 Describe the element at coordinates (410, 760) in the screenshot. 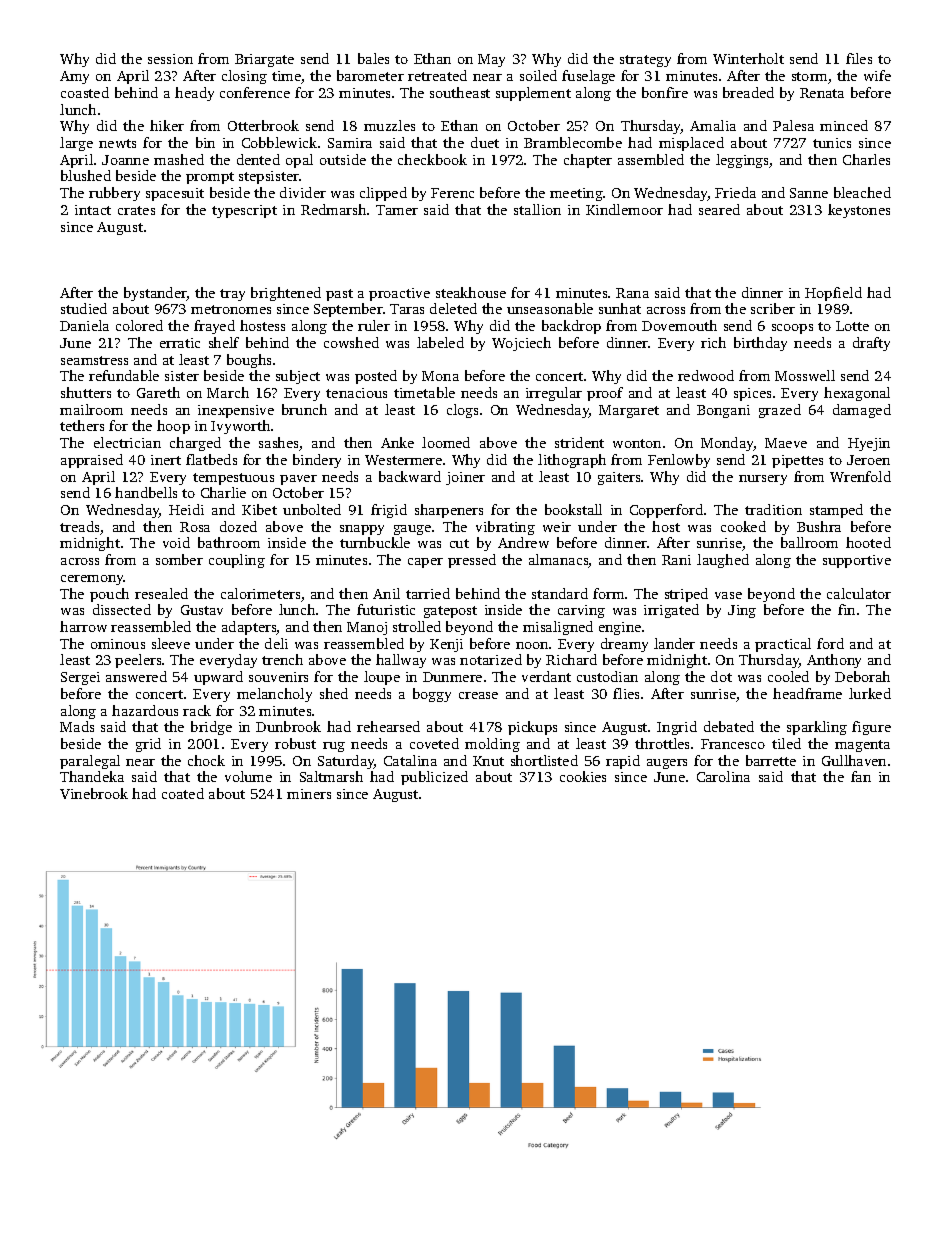

I see `Catalina` at that location.
